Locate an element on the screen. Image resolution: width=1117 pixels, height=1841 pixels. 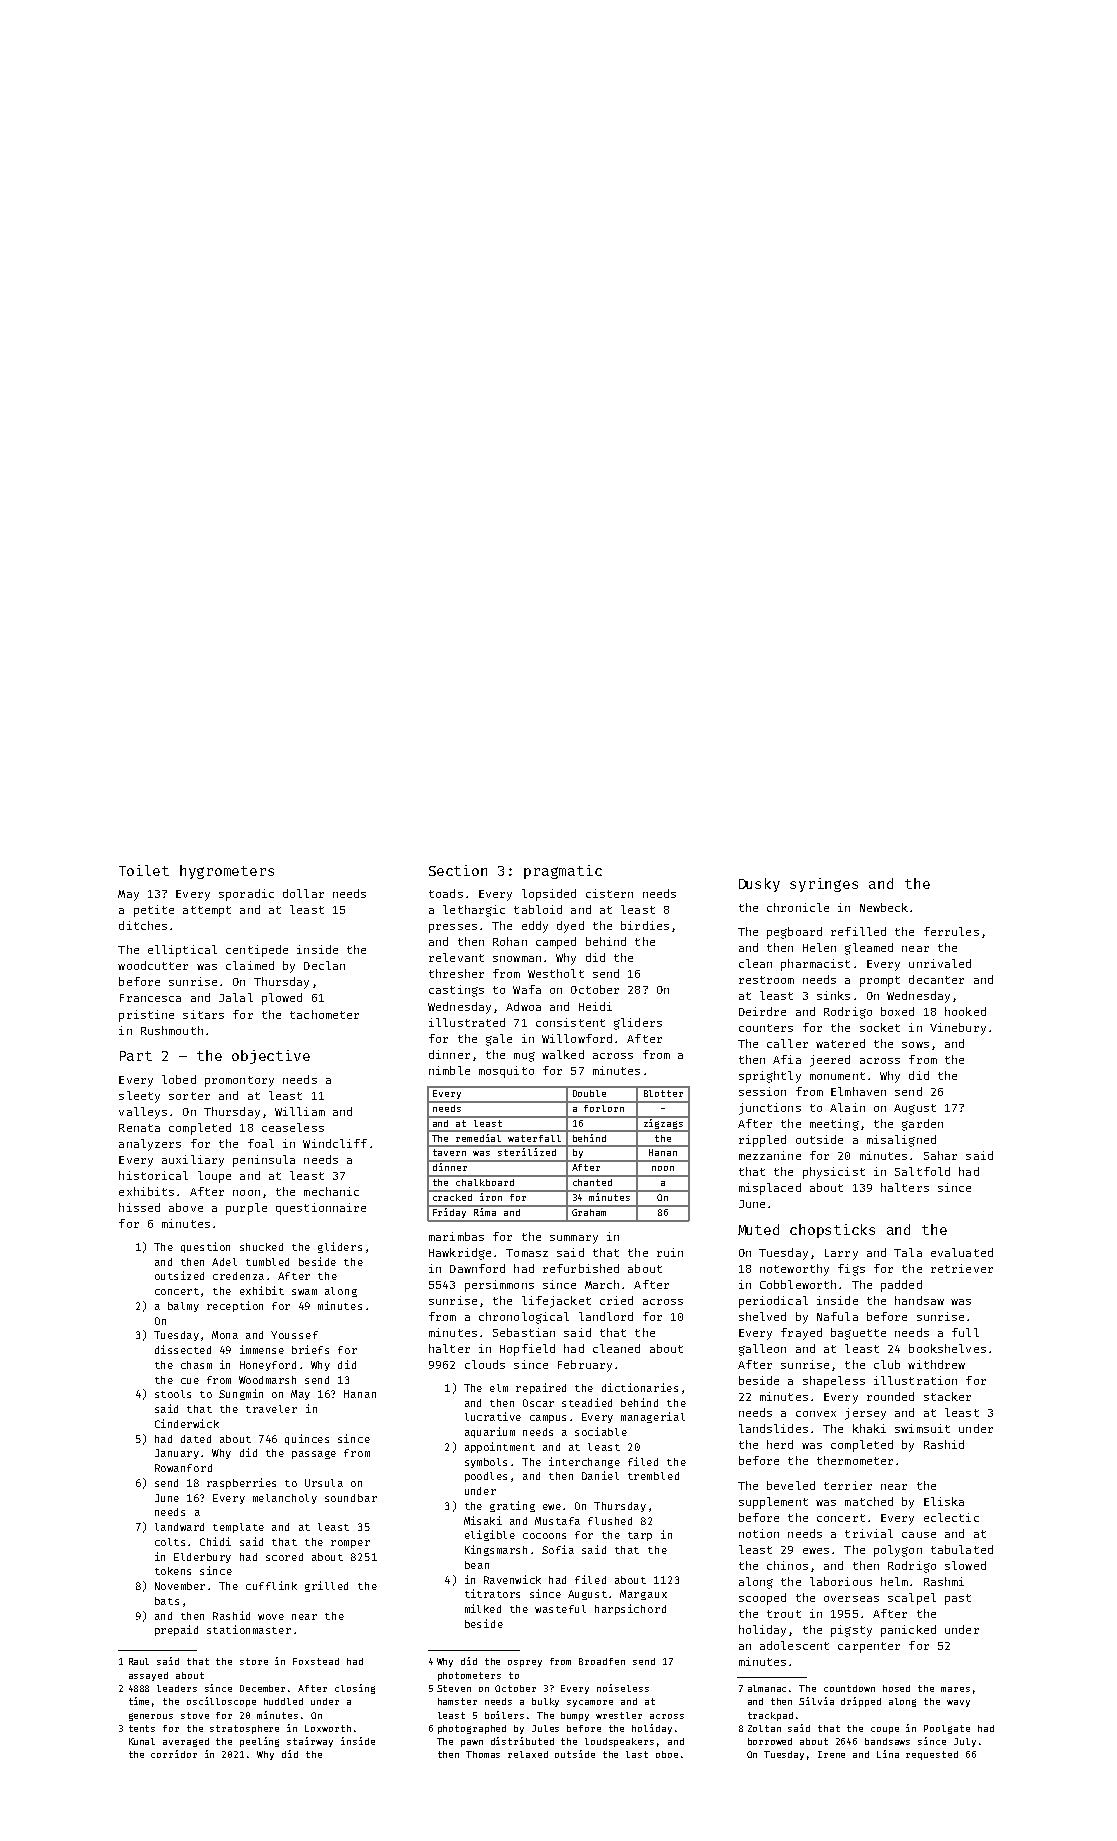
aquarium is located at coordinates (490, 1432).
